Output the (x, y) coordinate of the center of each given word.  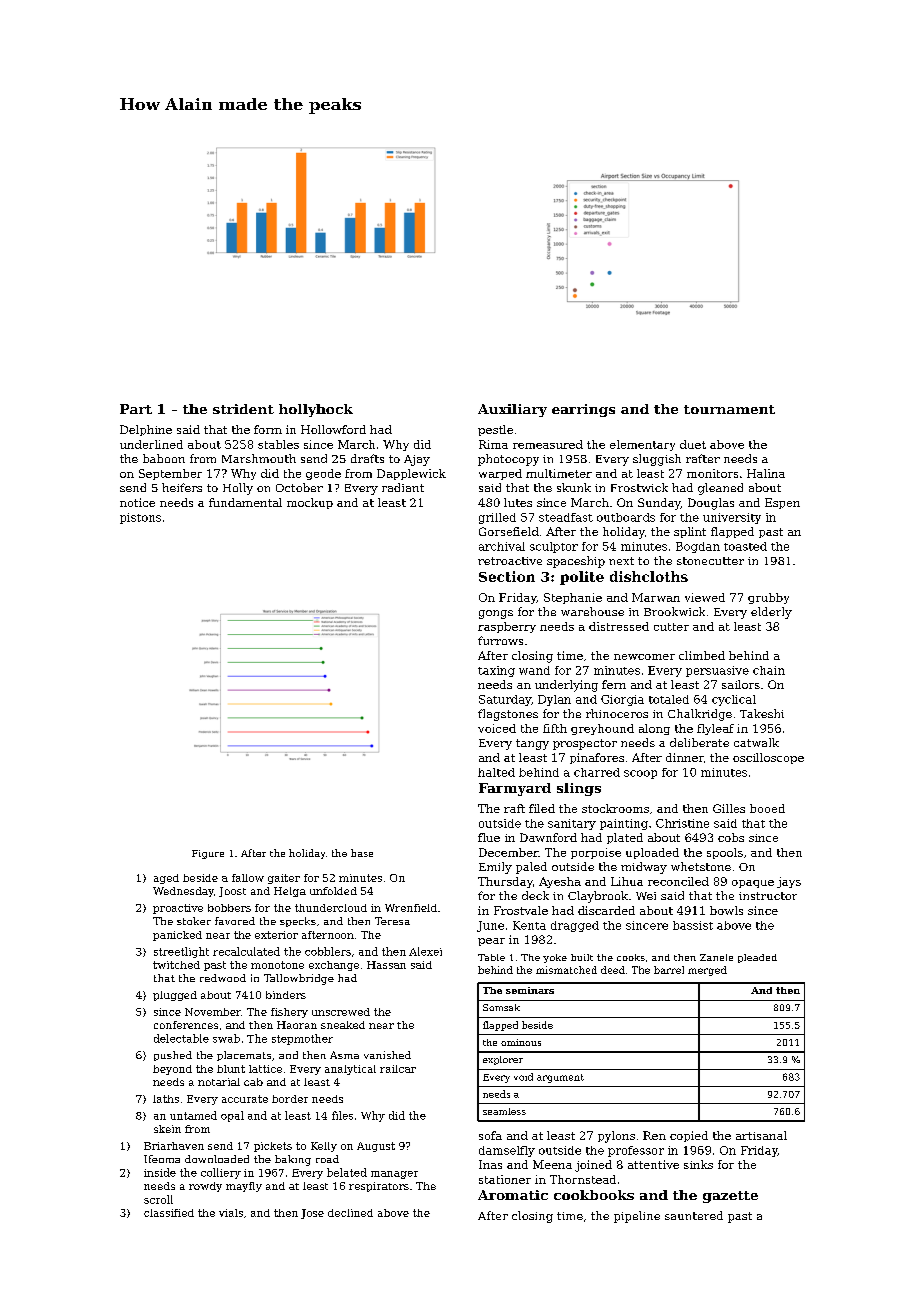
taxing (496, 671)
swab (226, 1038)
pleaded (757, 958)
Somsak (501, 1007)
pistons (140, 518)
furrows (500, 640)
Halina (766, 473)
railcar (398, 1069)
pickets (273, 1147)
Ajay (417, 460)
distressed (619, 626)
